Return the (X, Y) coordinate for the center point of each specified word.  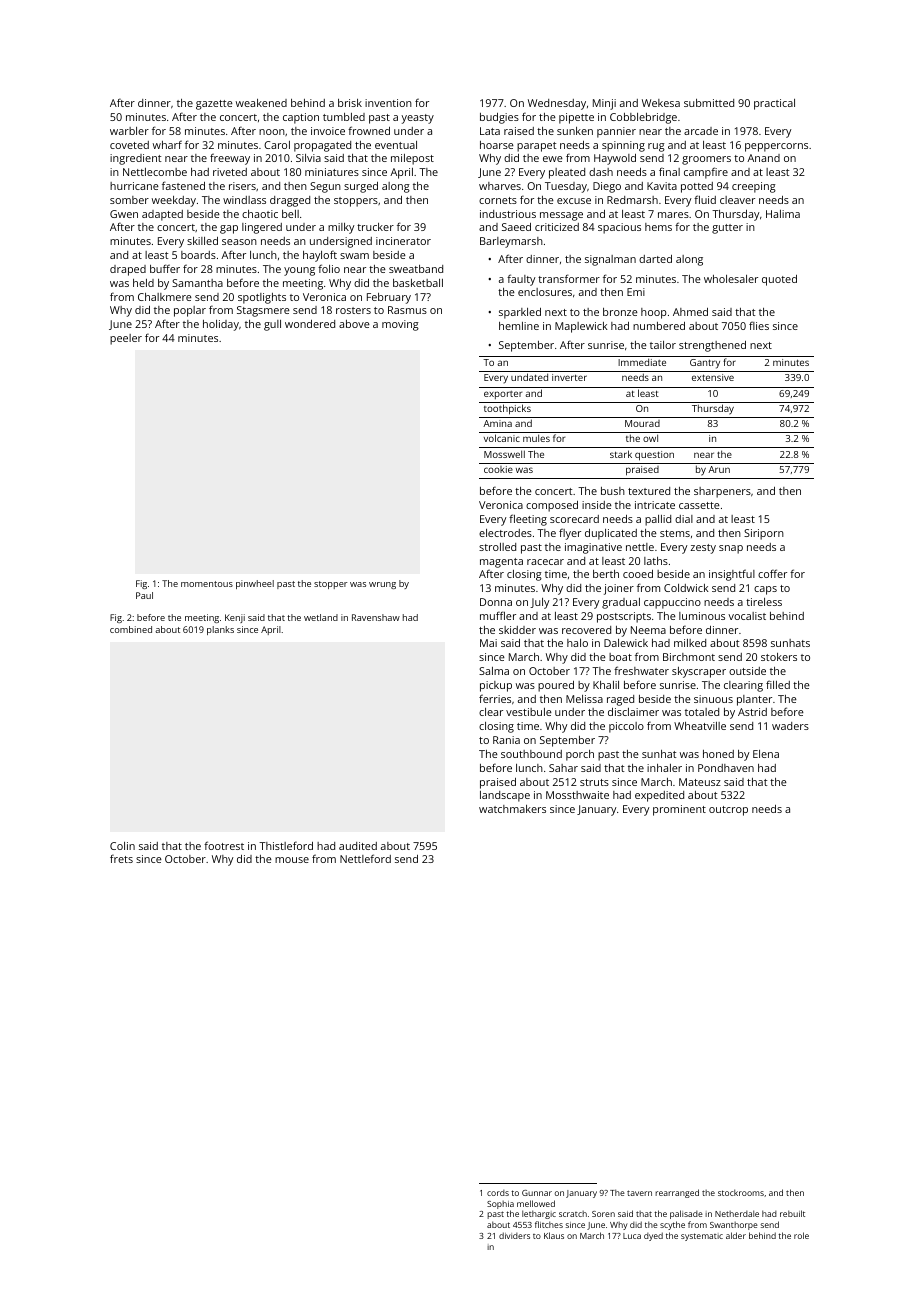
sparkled (520, 313)
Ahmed (690, 312)
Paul (144, 595)
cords (498, 1193)
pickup (496, 686)
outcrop (728, 811)
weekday (174, 201)
